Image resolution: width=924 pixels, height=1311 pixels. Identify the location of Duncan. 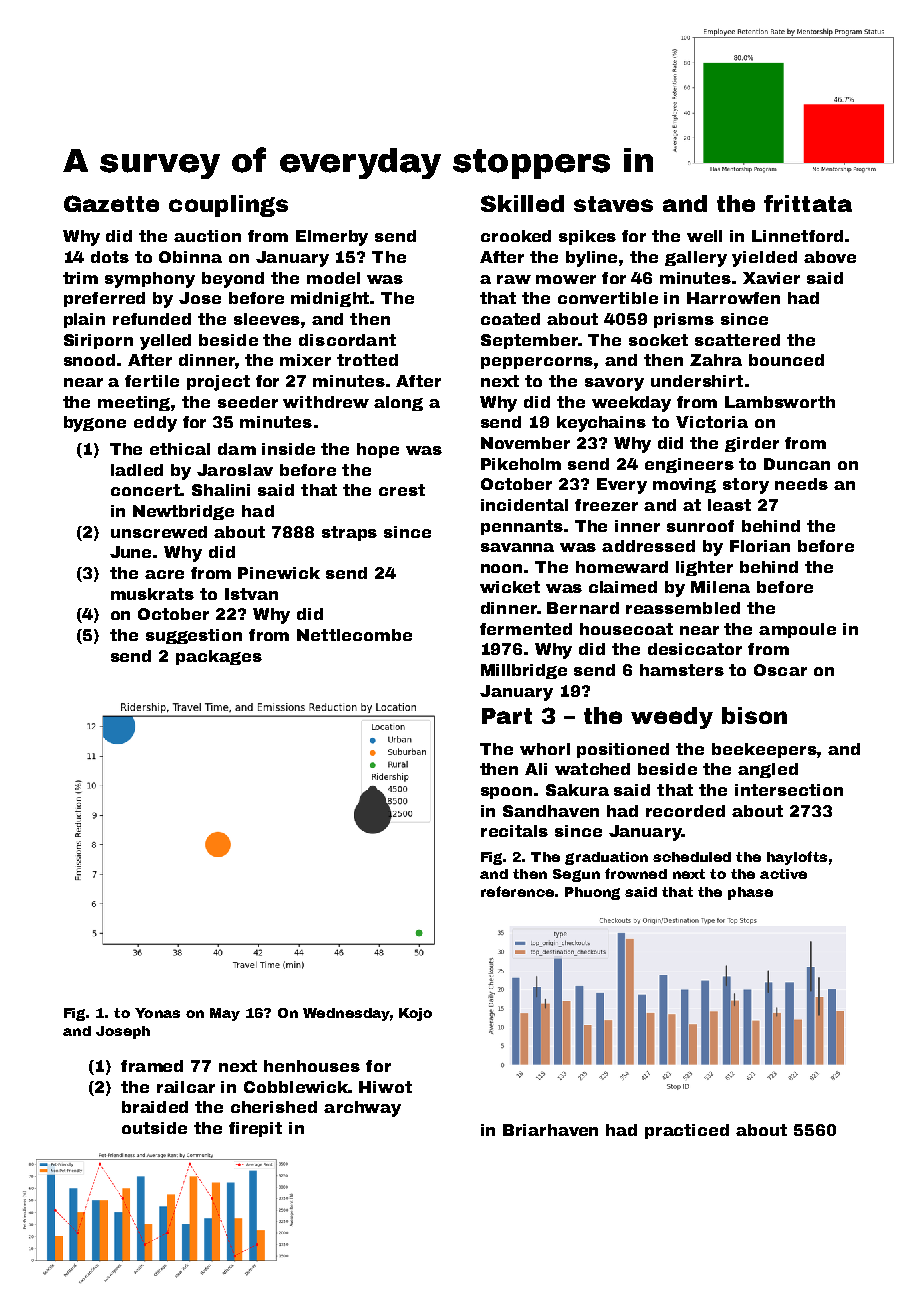
(797, 464).
